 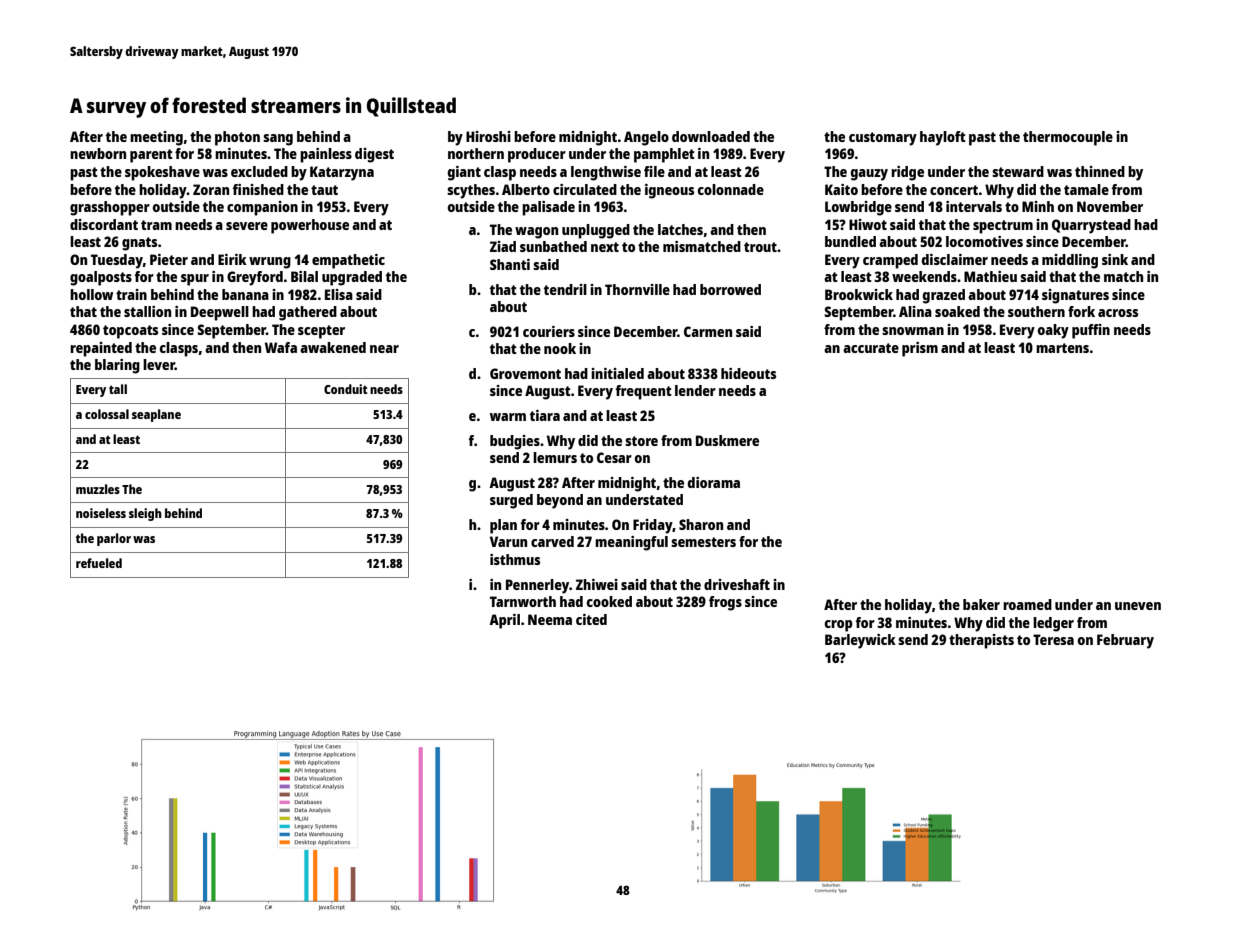 I want to click on uneven, so click(x=1138, y=606).
